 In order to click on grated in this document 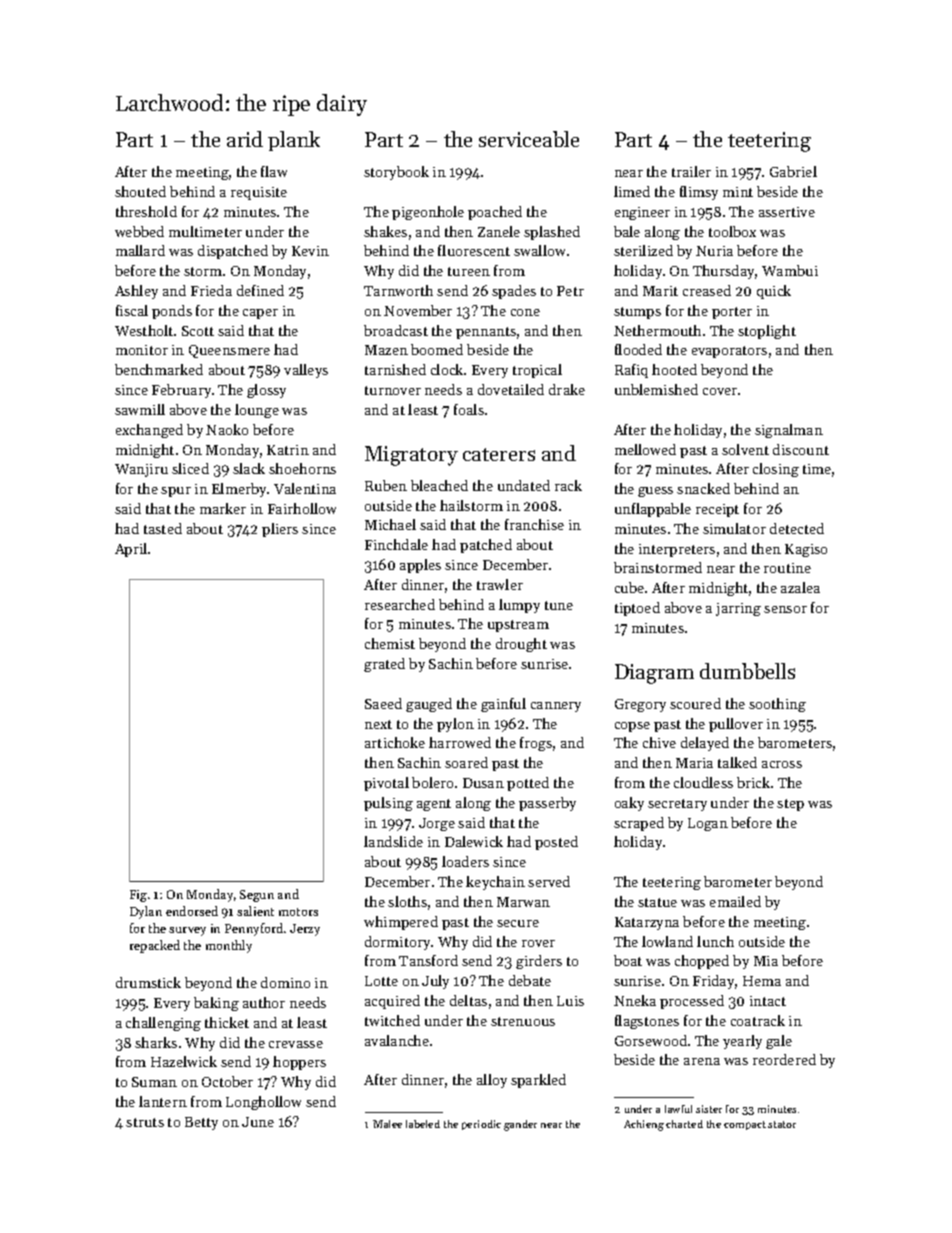, I will do `click(384, 665)`.
